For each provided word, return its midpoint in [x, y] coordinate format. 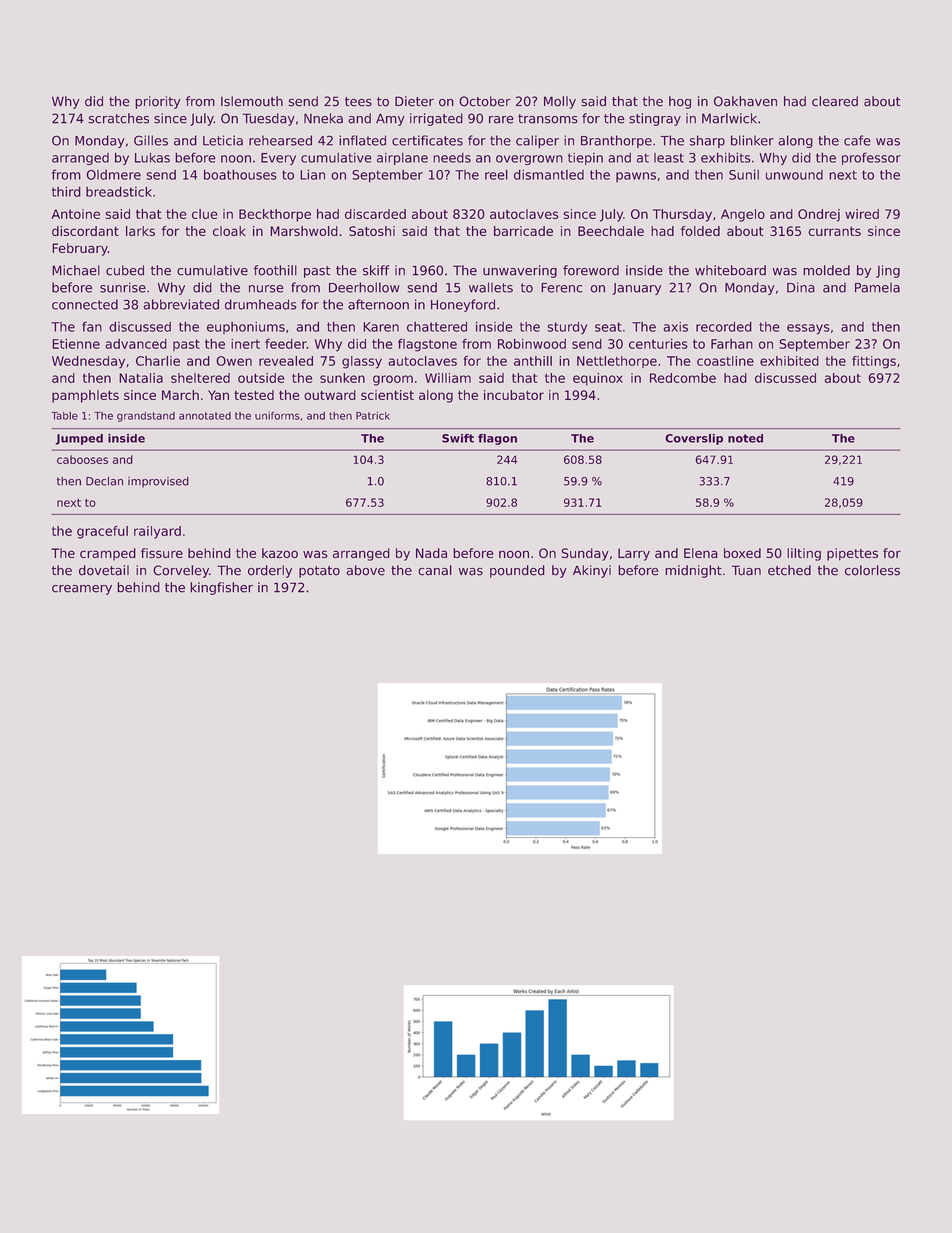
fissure [162, 553]
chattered [437, 327]
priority [158, 102]
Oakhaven [745, 101]
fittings [874, 362]
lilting [804, 554]
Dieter [414, 101]
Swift [458, 438]
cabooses [82, 459]
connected [85, 304]
